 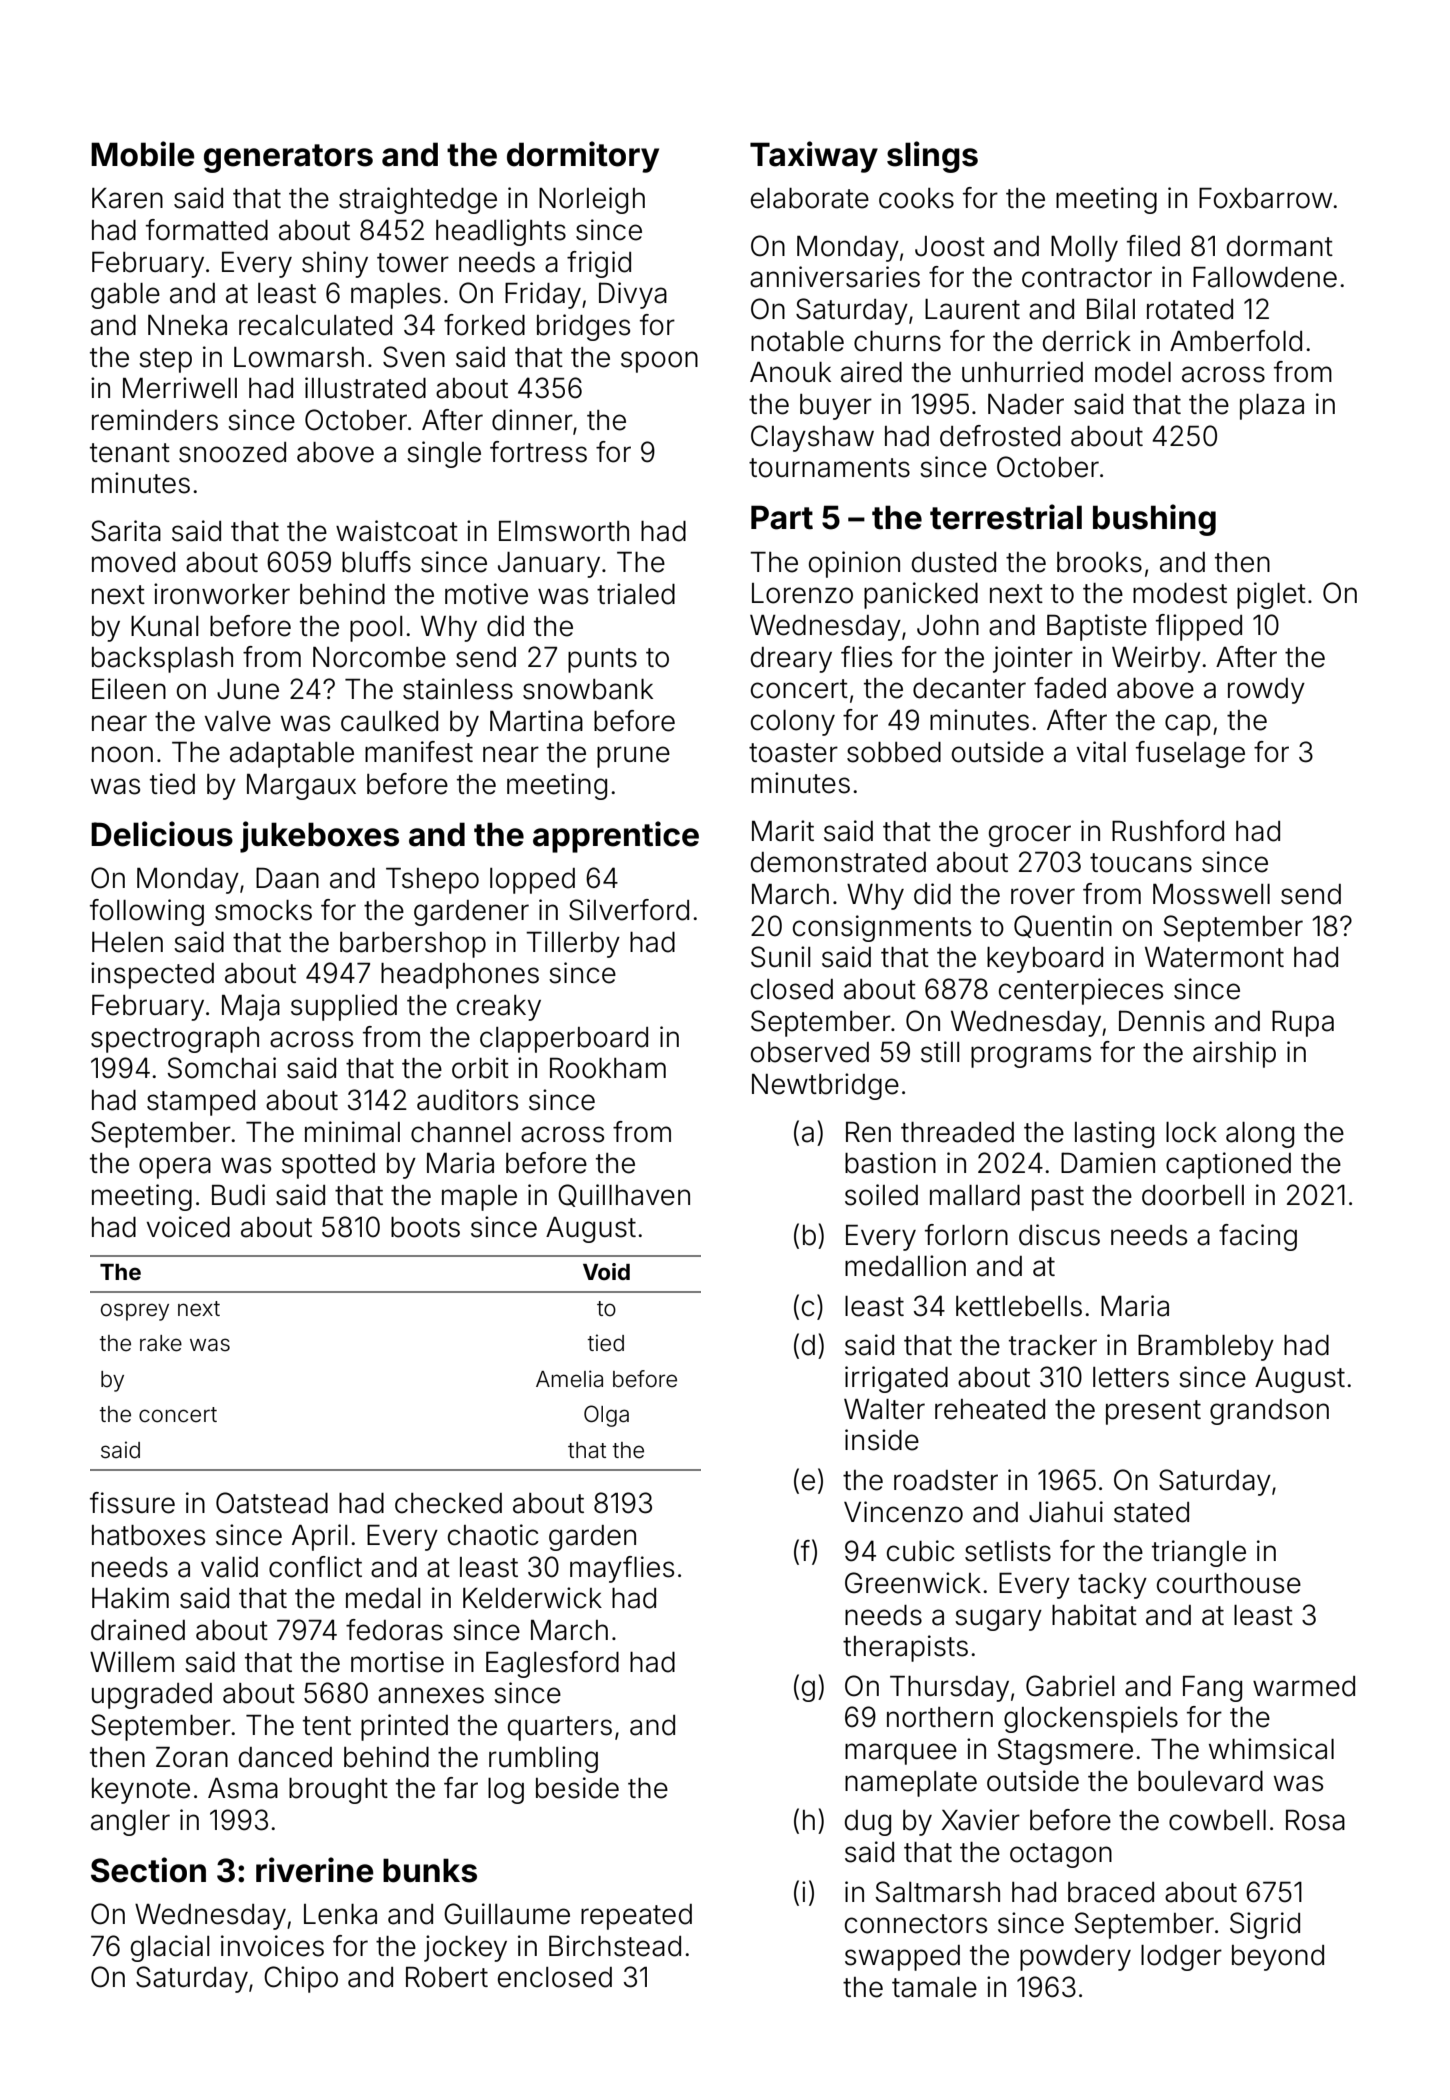 I want to click on bushing, so click(x=1154, y=520).
